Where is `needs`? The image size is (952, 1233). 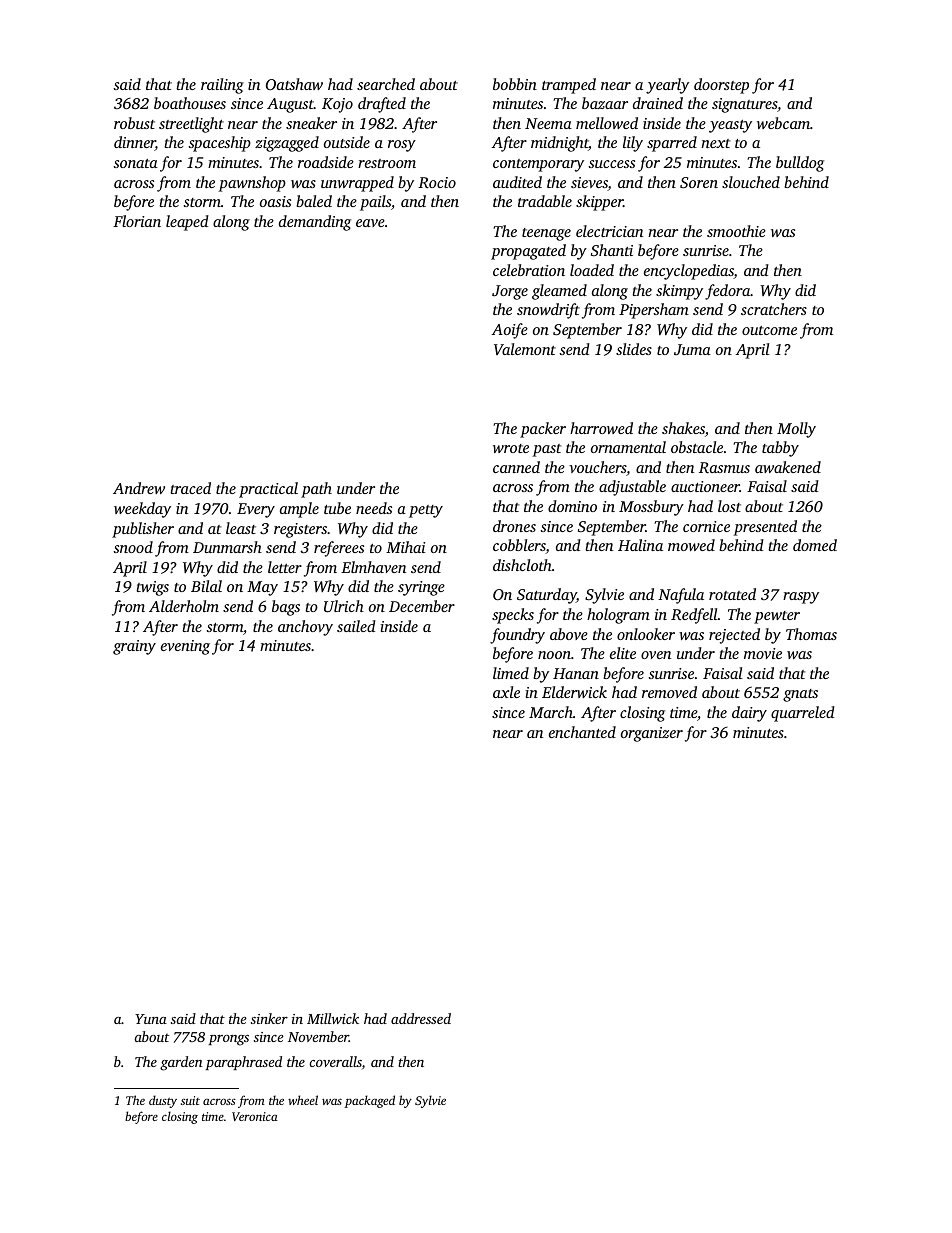 needs is located at coordinates (374, 508).
